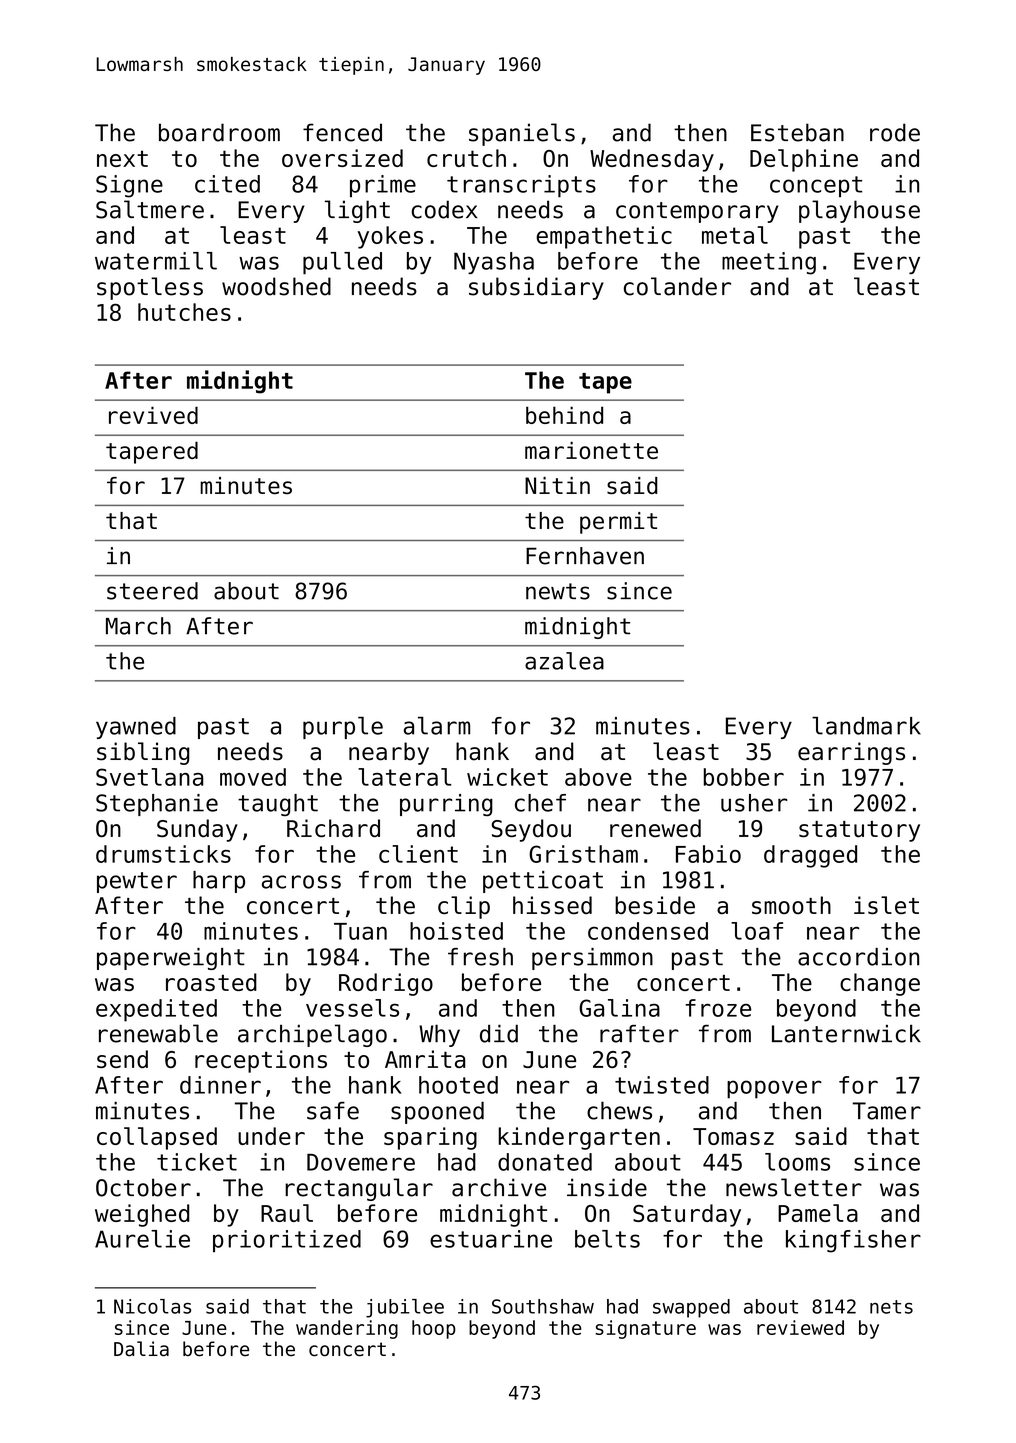 The width and height of the document is (1016, 1443). Describe the element at coordinates (655, 905) in the document. I see `beside` at that location.
